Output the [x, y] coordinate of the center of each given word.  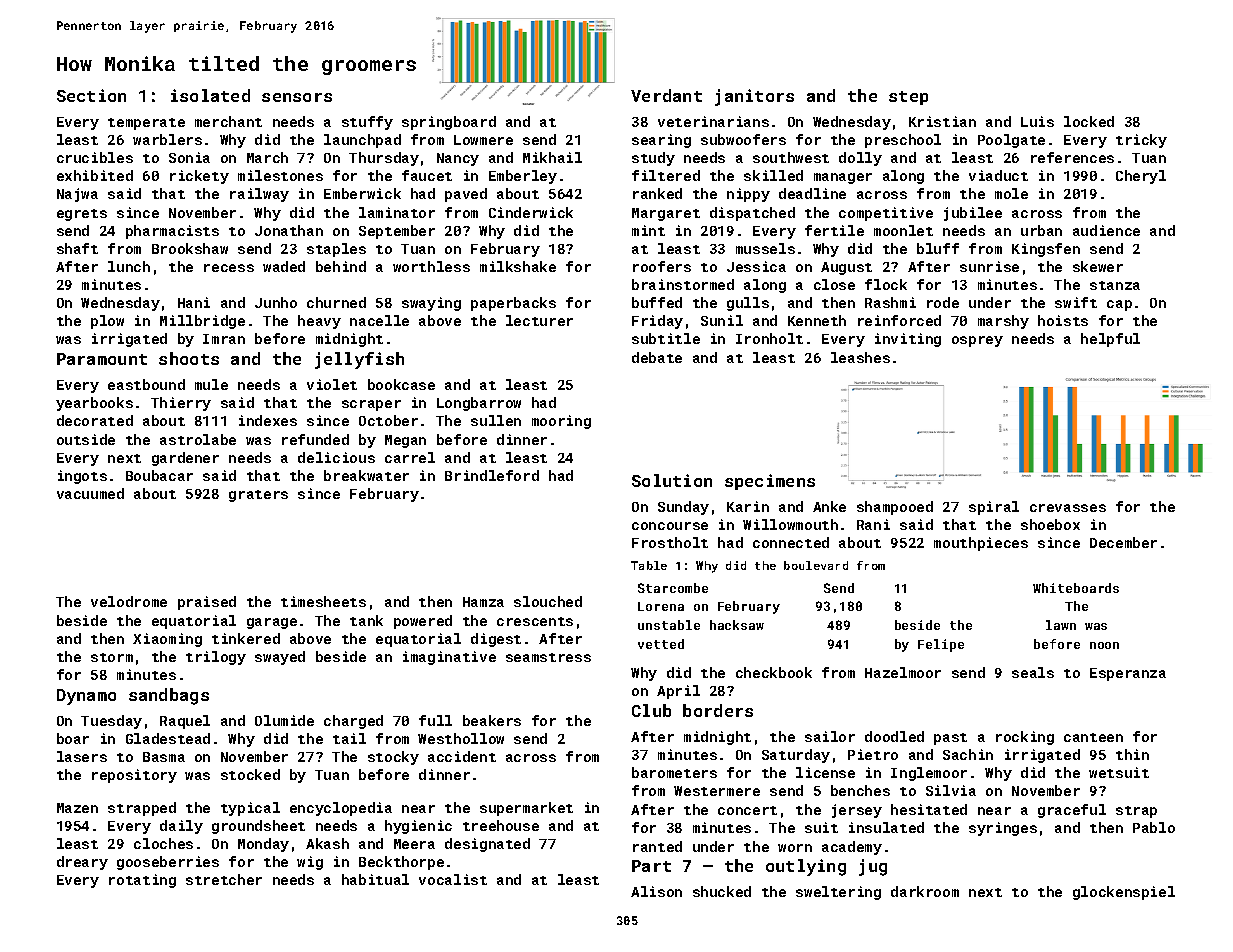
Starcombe [673, 588]
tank [366, 620]
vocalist [453, 879]
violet [332, 384]
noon [1104, 645]
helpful [1110, 340]
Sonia [189, 157]
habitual [375, 879]
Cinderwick [531, 212]
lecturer [539, 320]
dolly [860, 159]
